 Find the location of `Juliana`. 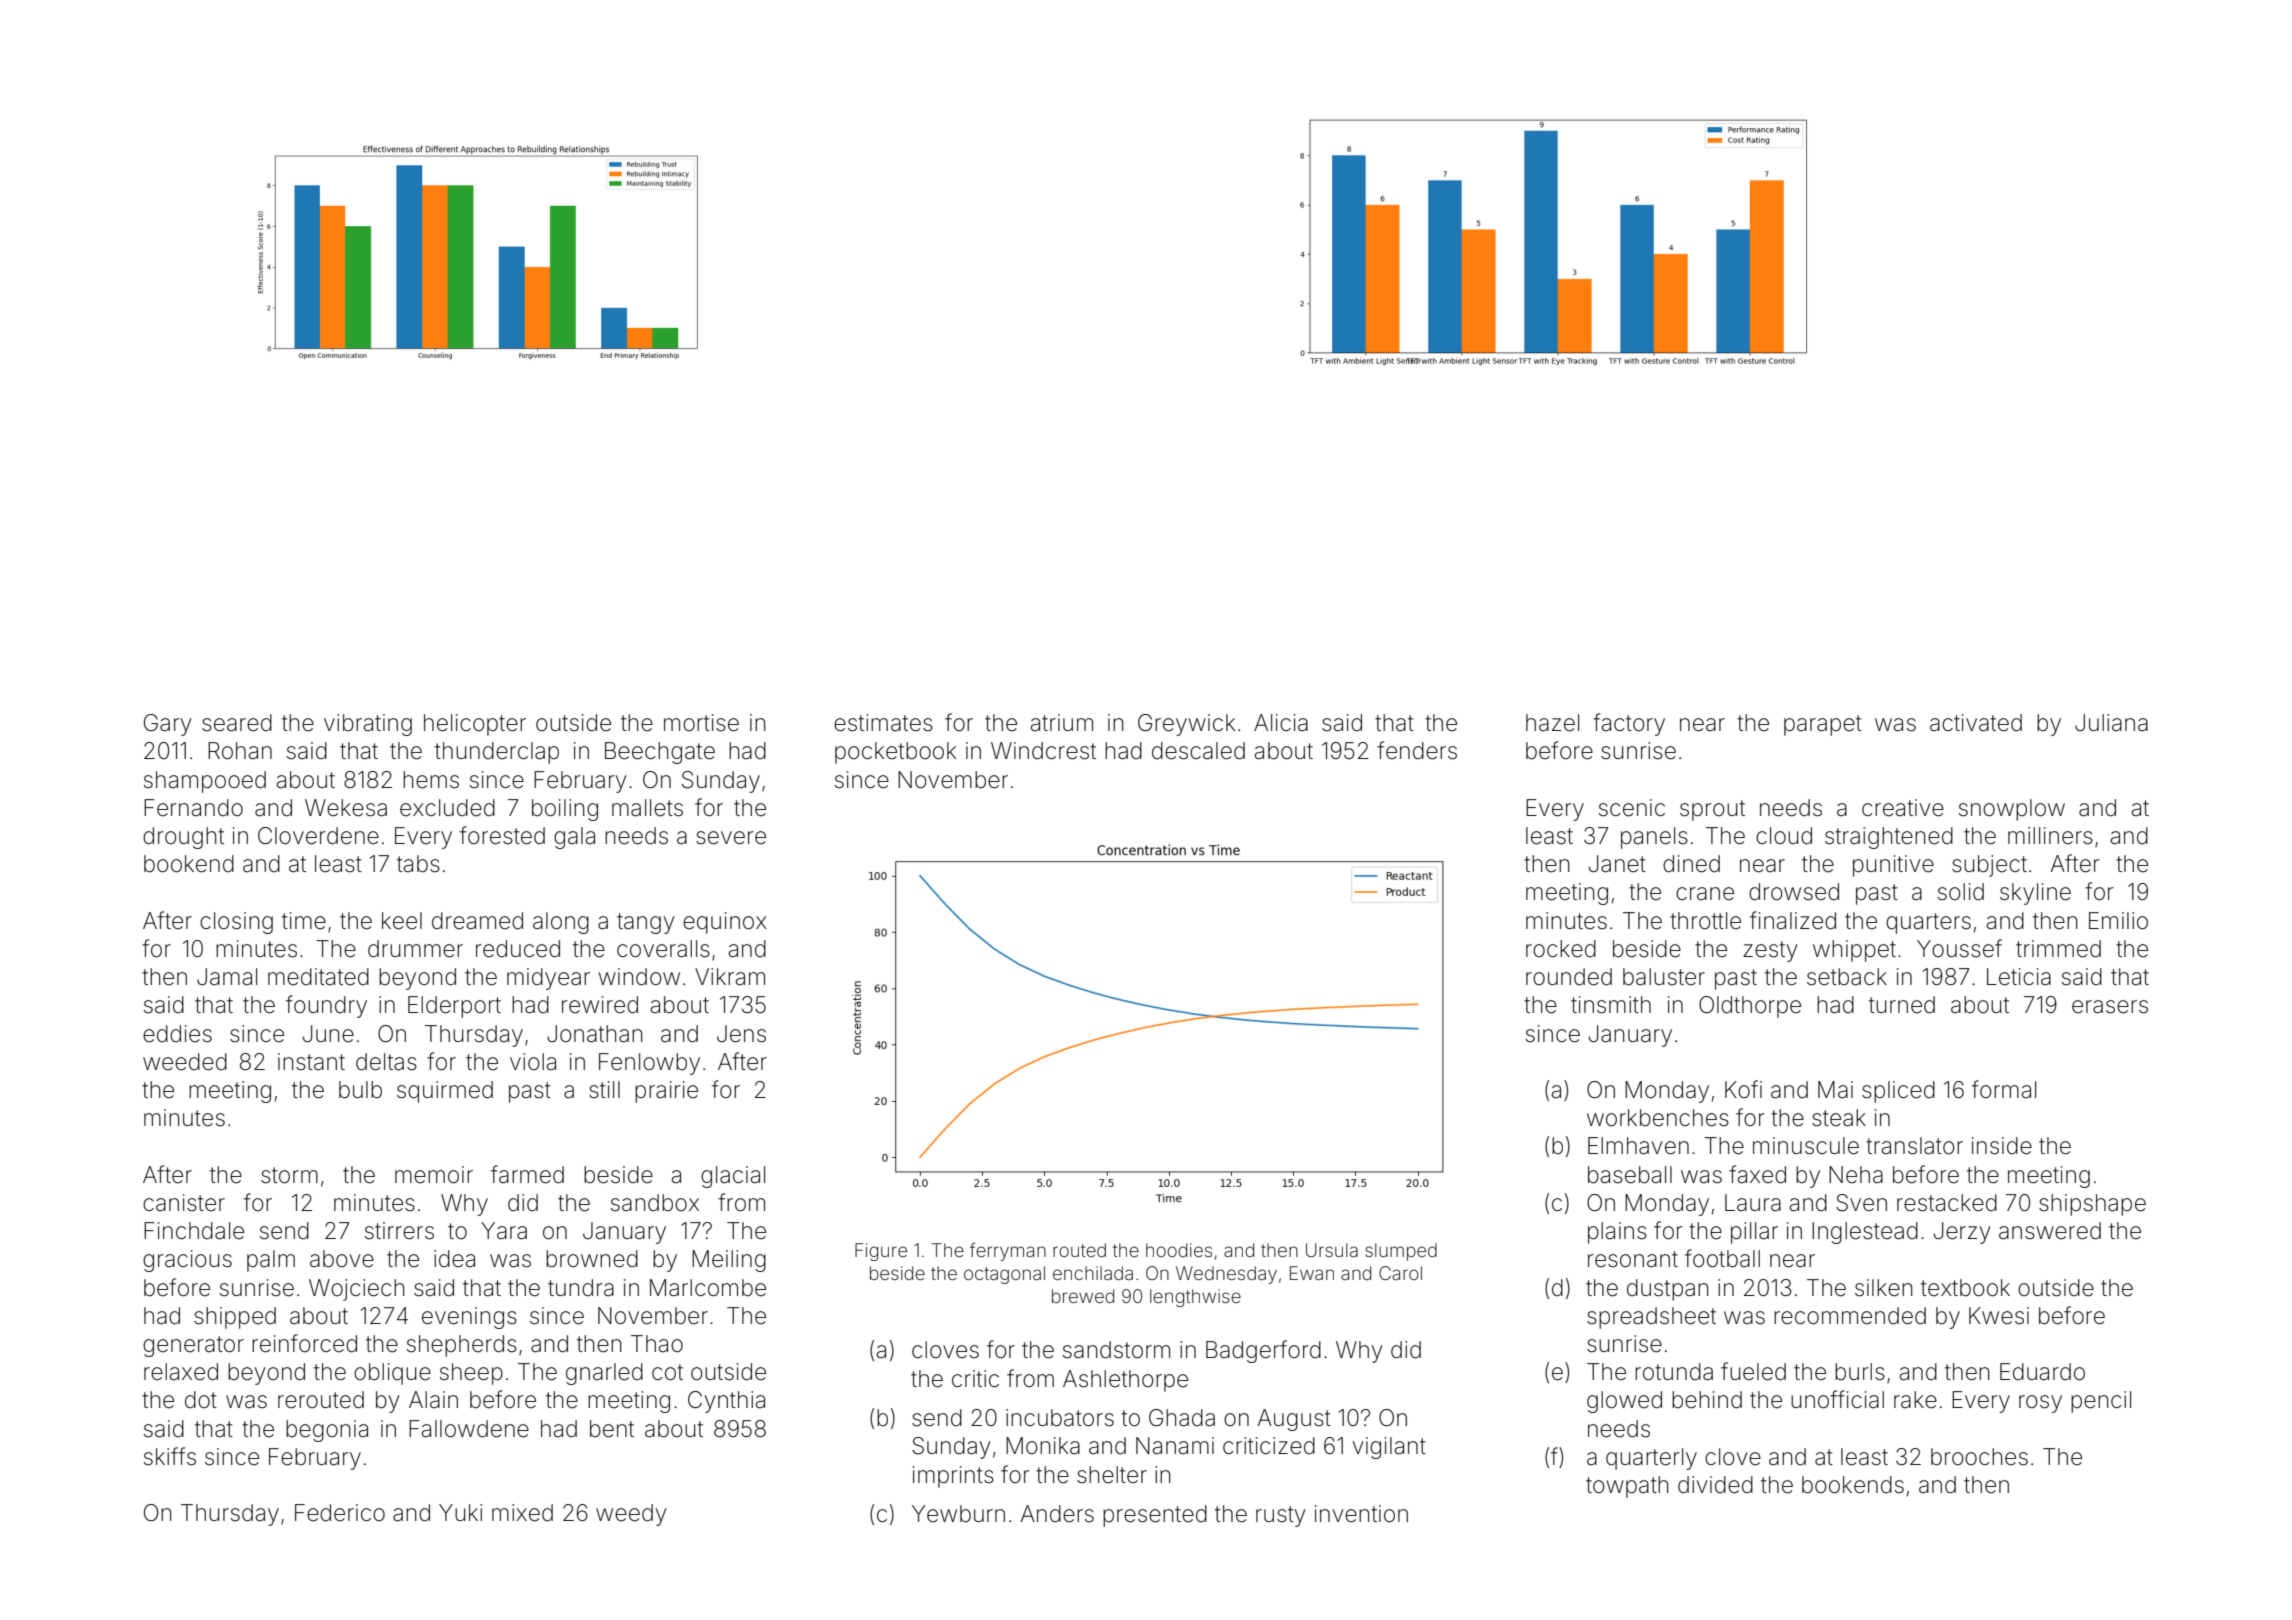

Juliana is located at coordinates (2111, 723).
